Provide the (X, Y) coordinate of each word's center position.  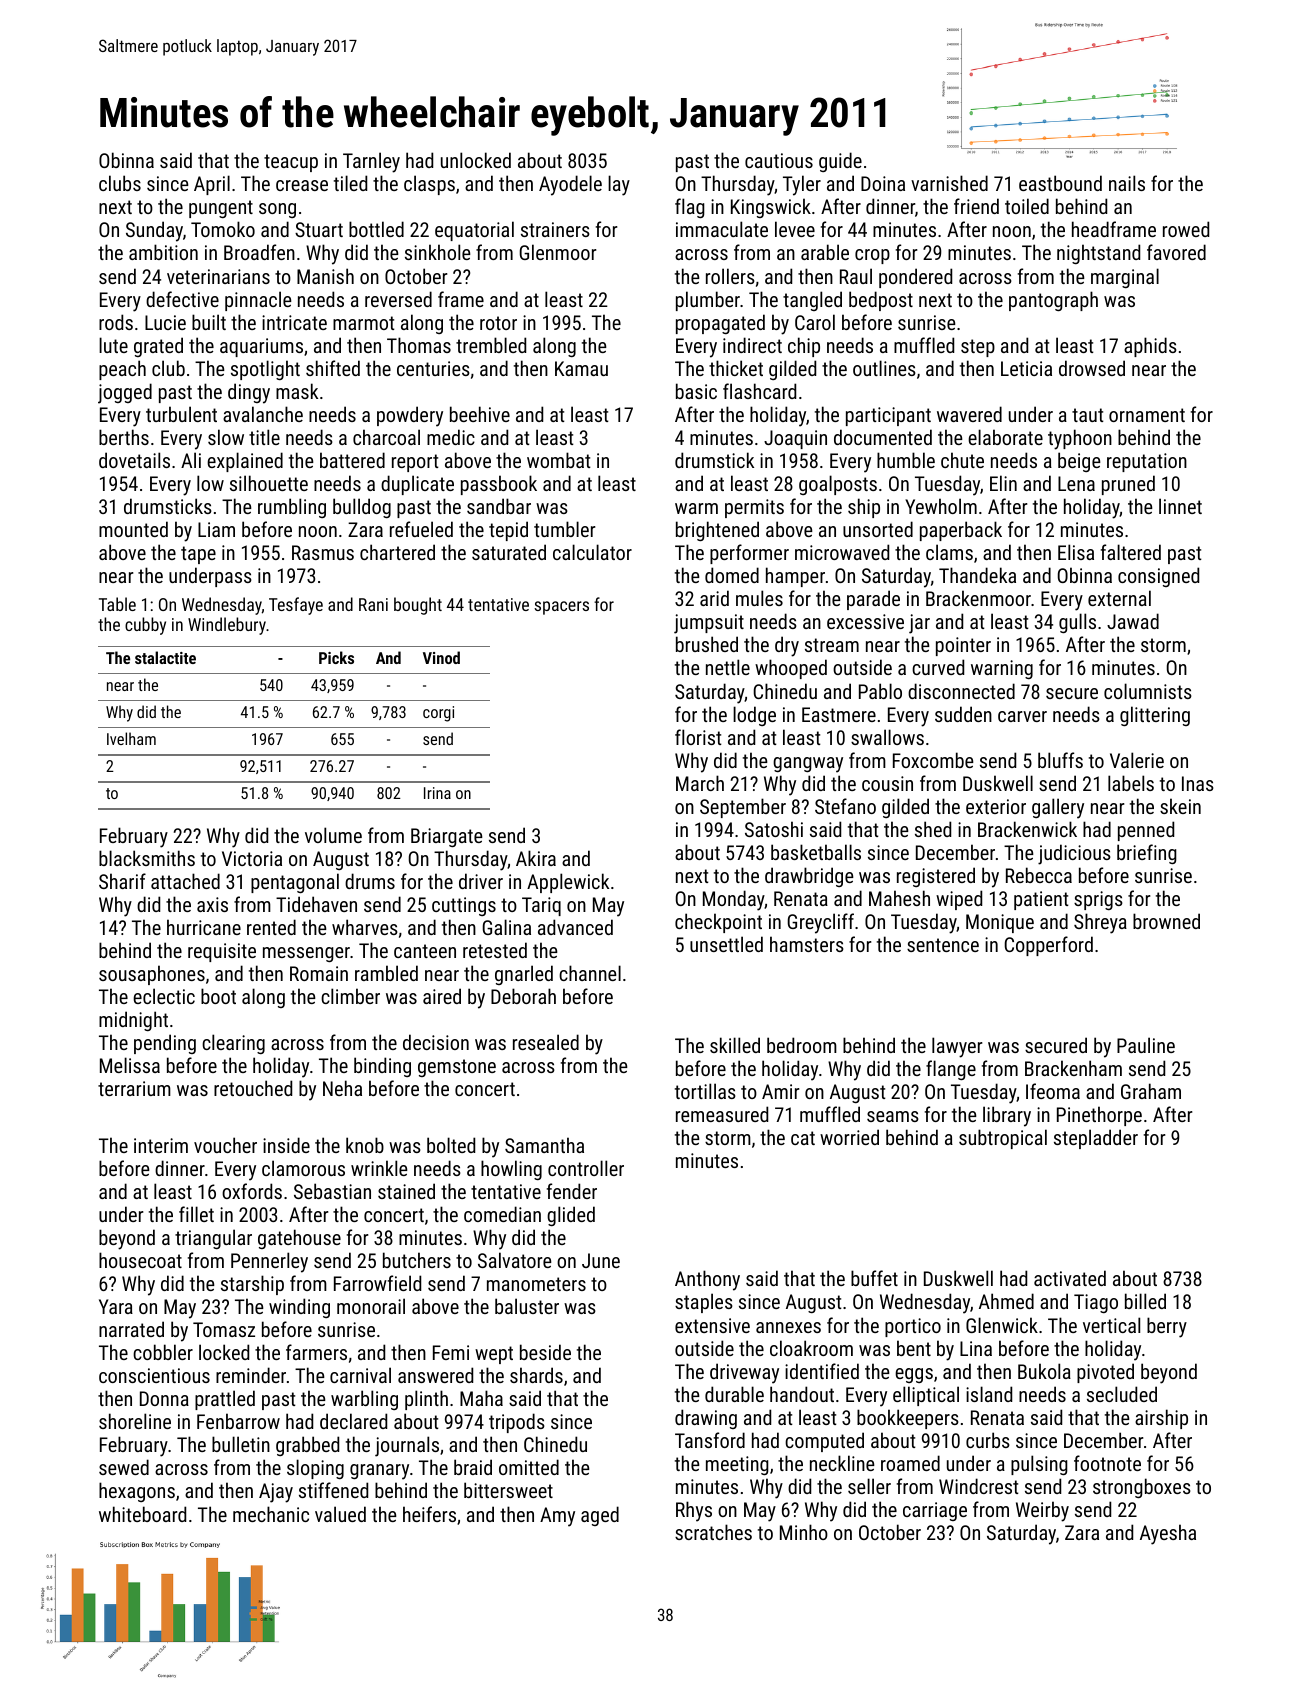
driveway (744, 1373)
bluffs (1060, 760)
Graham (1151, 1091)
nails (1127, 183)
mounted (133, 529)
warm (696, 508)
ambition (163, 252)
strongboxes (1142, 1488)
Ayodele (570, 185)
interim (161, 1145)
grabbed (307, 1446)
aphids (1150, 347)
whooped (791, 669)
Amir (780, 1091)
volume (333, 835)
